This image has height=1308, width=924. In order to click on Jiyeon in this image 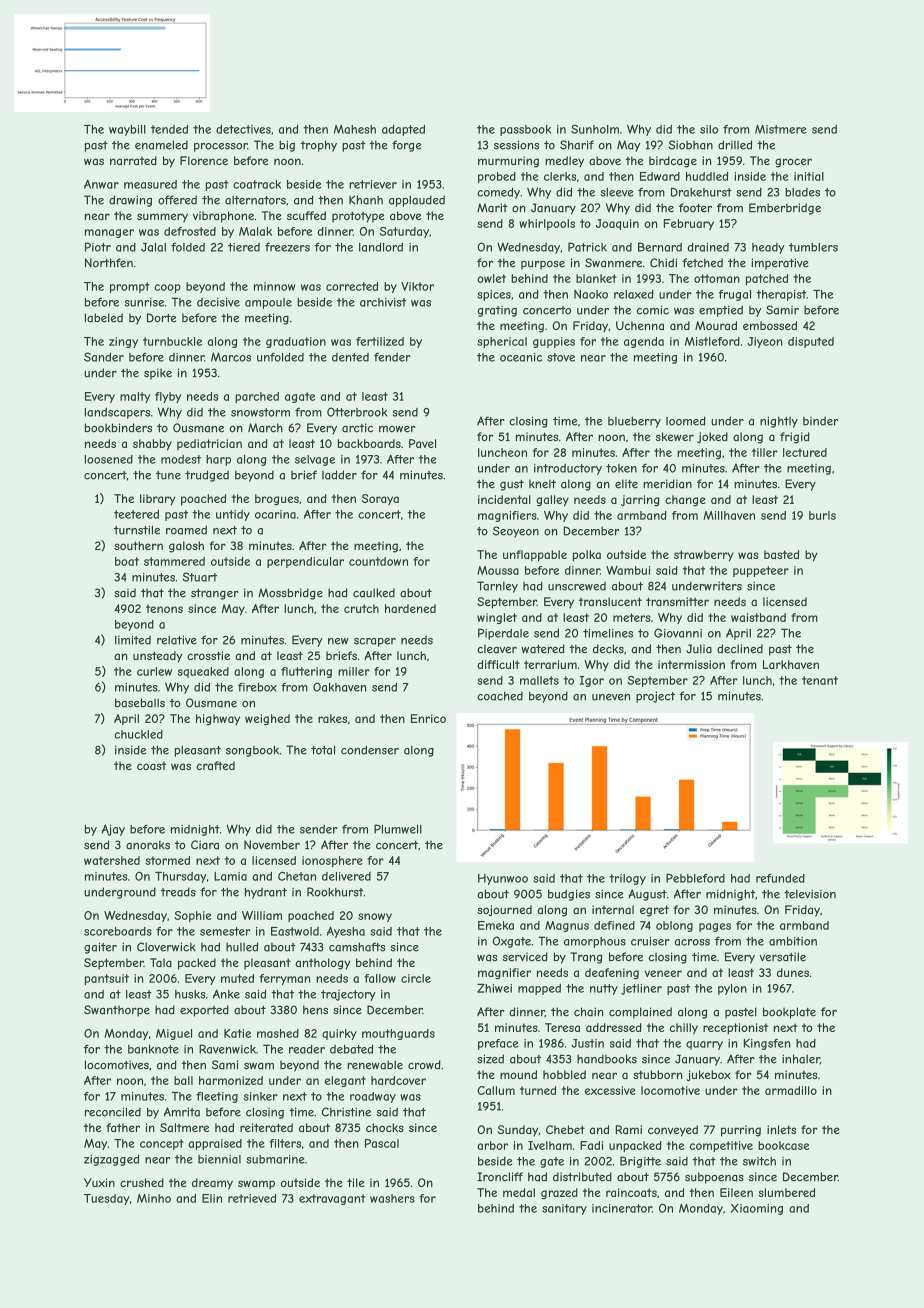, I will do `click(764, 342)`.
